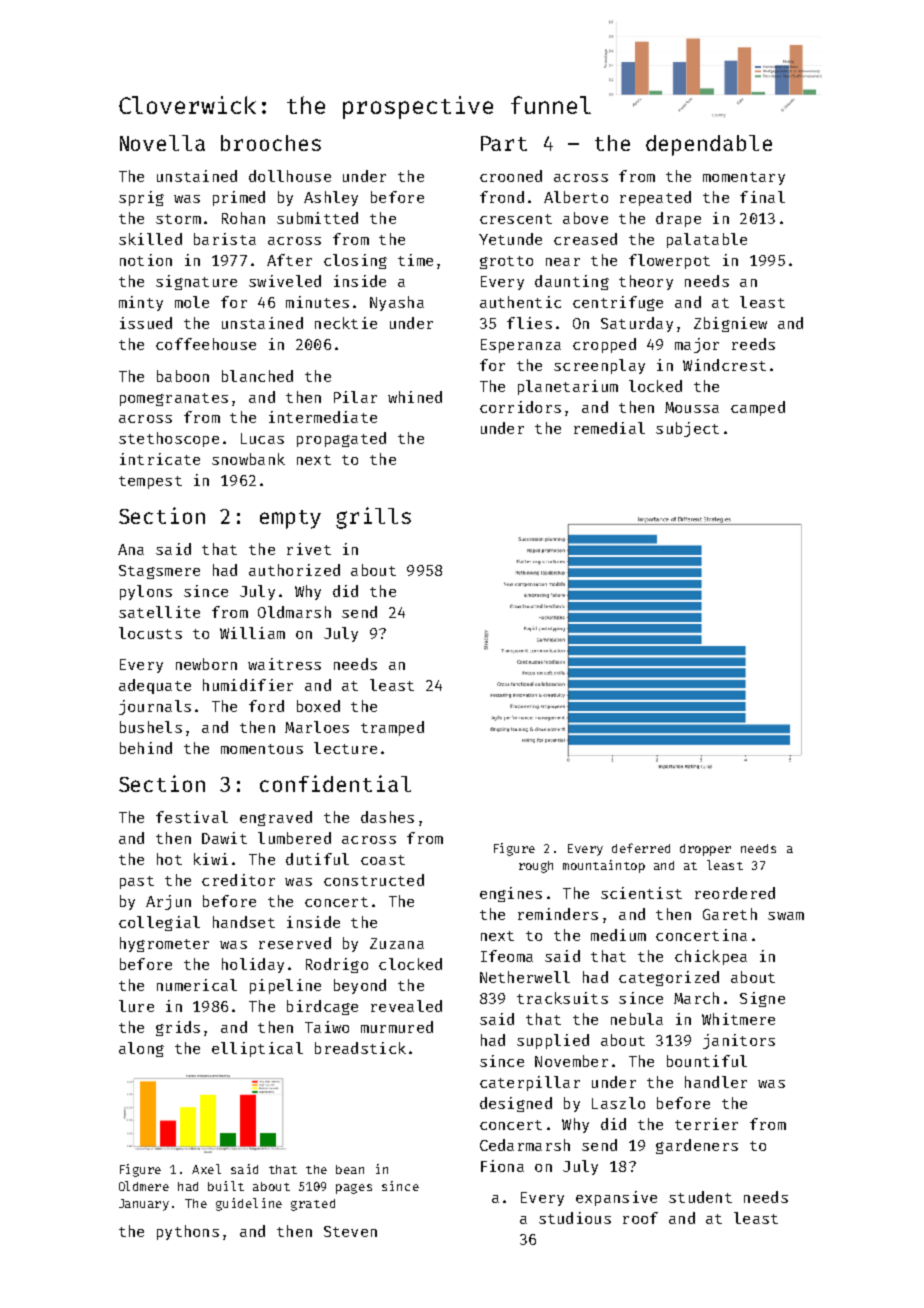 The image size is (924, 1308). I want to click on Oldmarsh, so click(294, 612).
